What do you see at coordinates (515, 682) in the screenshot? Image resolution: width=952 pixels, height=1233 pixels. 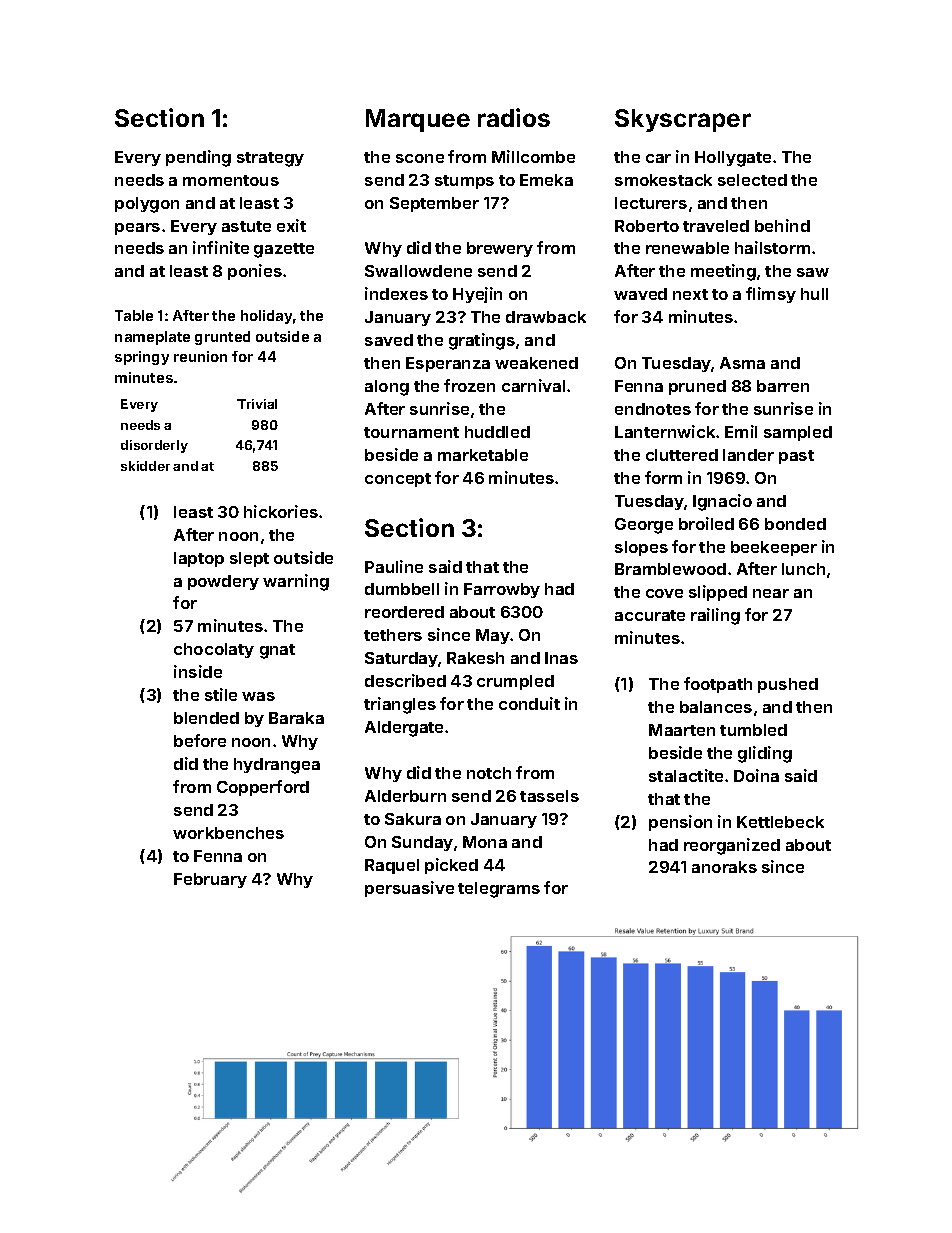 I see `crumpled` at bounding box center [515, 682].
